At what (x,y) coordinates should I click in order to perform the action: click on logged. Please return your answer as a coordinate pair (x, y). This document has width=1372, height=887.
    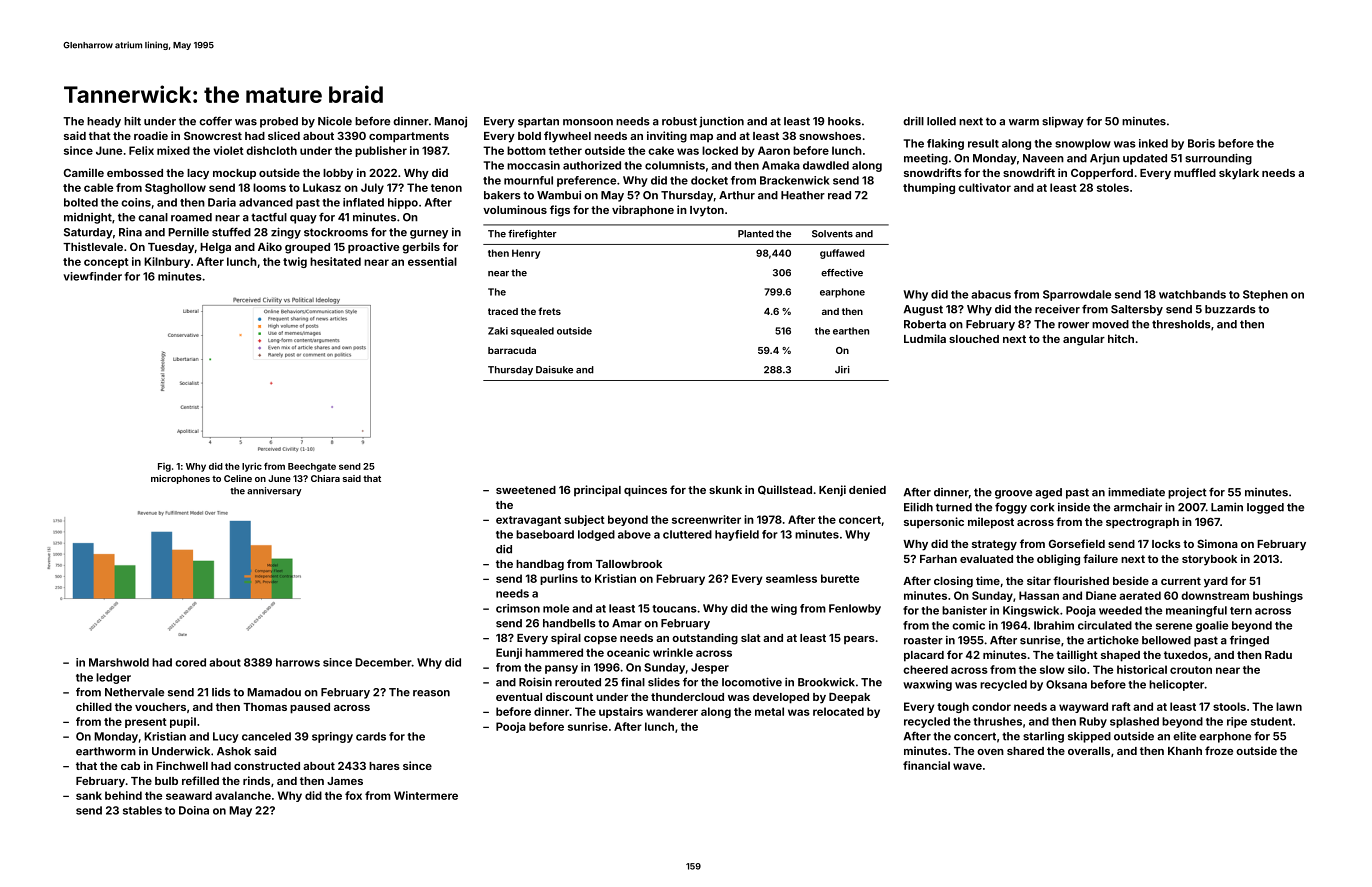
    Looking at the image, I should click on (1265, 508).
